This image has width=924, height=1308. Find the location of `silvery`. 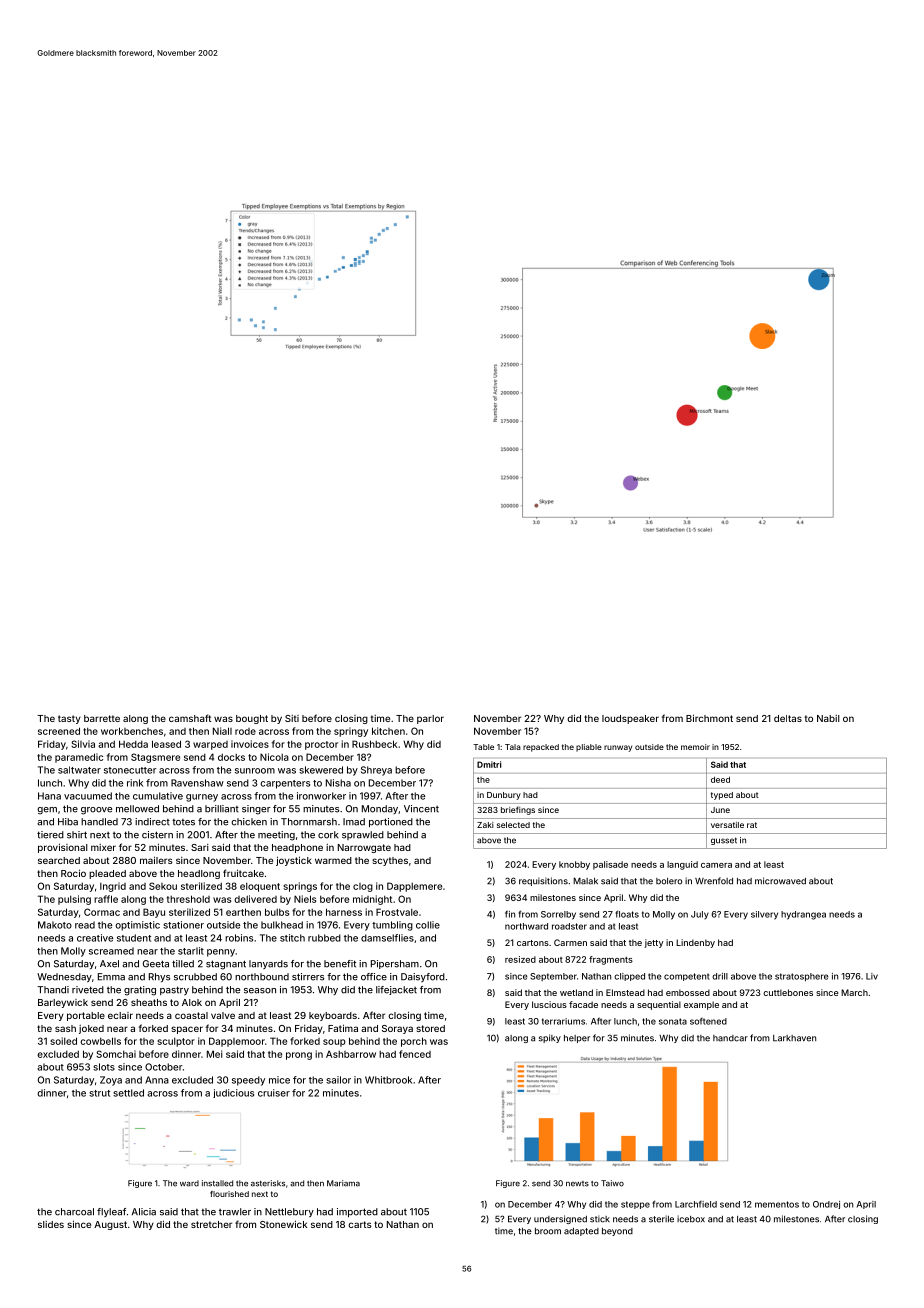

silvery is located at coordinates (764, 915).
